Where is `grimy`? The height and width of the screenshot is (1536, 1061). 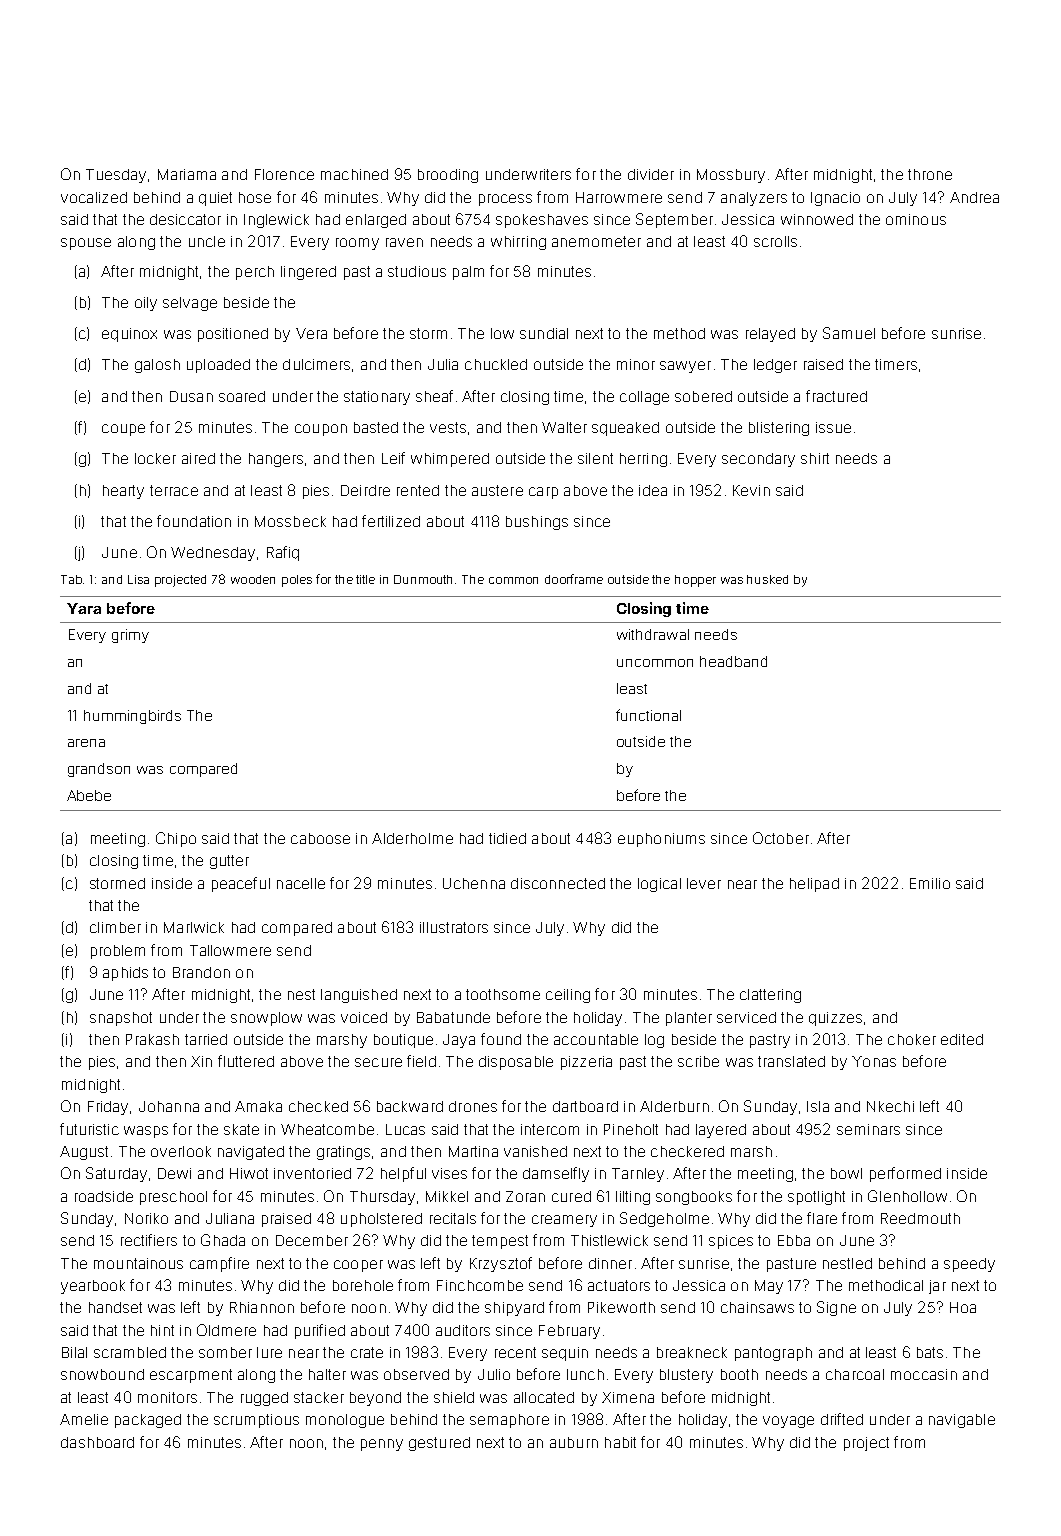
grimy is located at coordinates (130, 636).
